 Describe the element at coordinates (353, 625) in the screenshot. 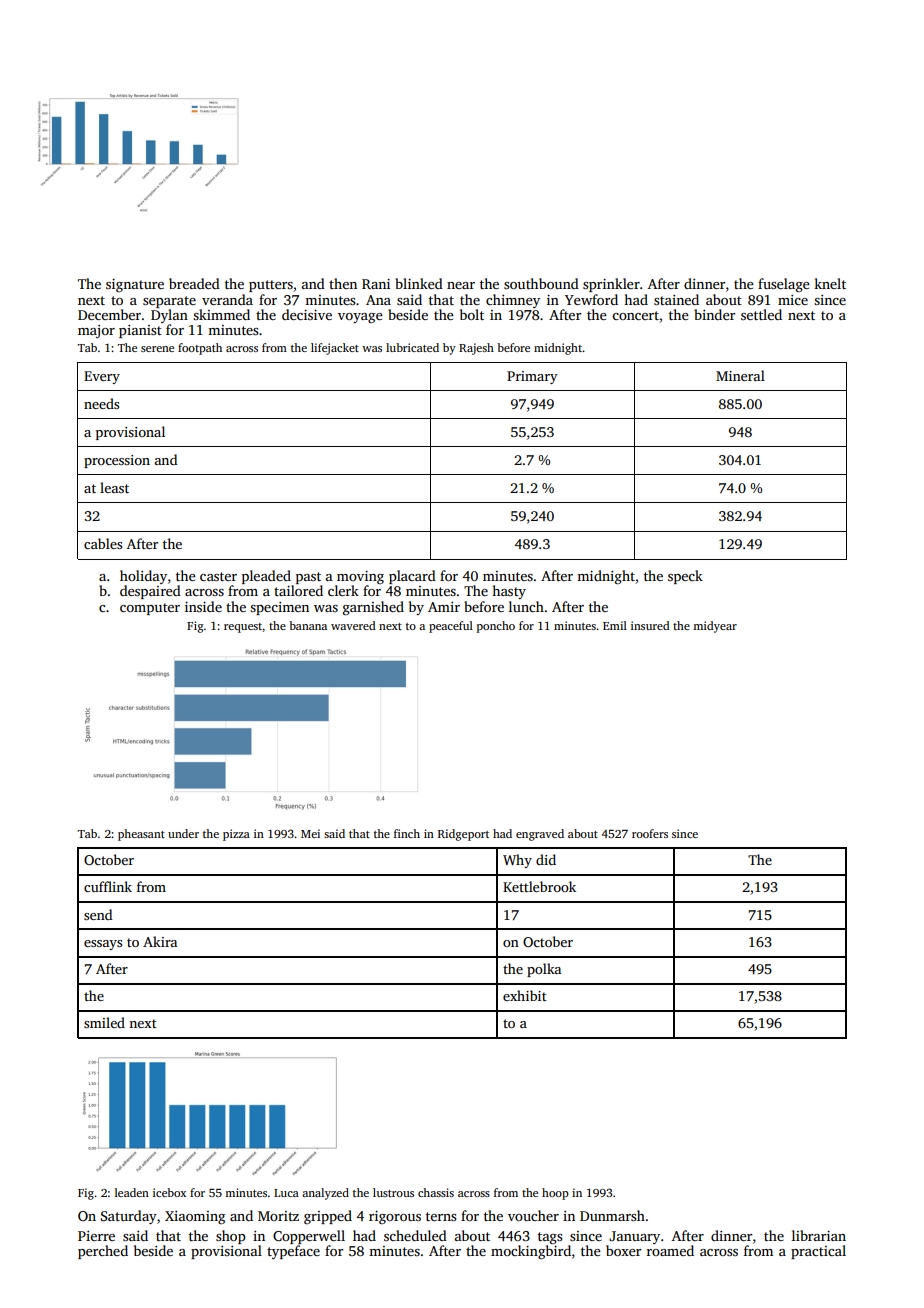

I see `wavered` at that location.
